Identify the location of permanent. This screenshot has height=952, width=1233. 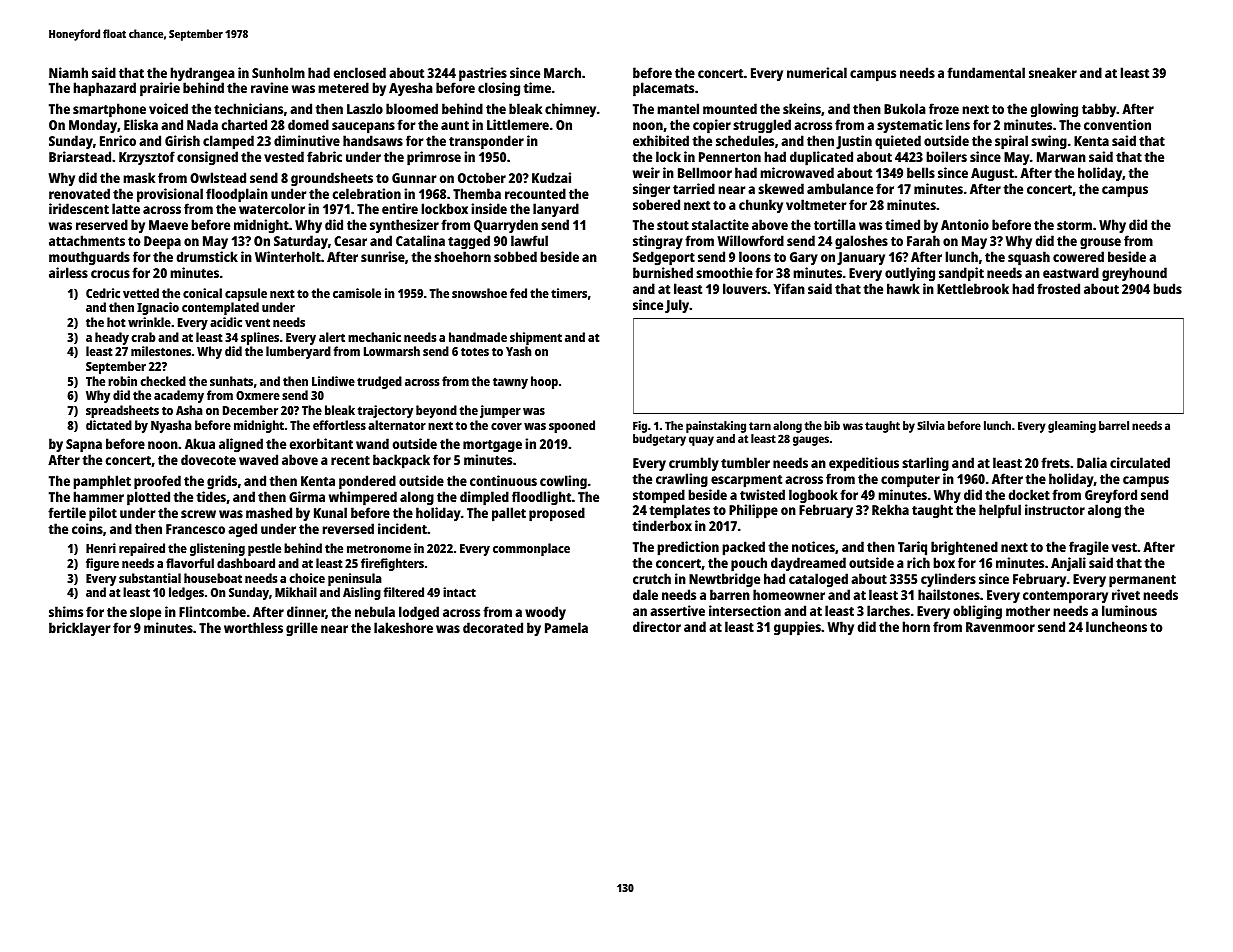
(1142, 581).
